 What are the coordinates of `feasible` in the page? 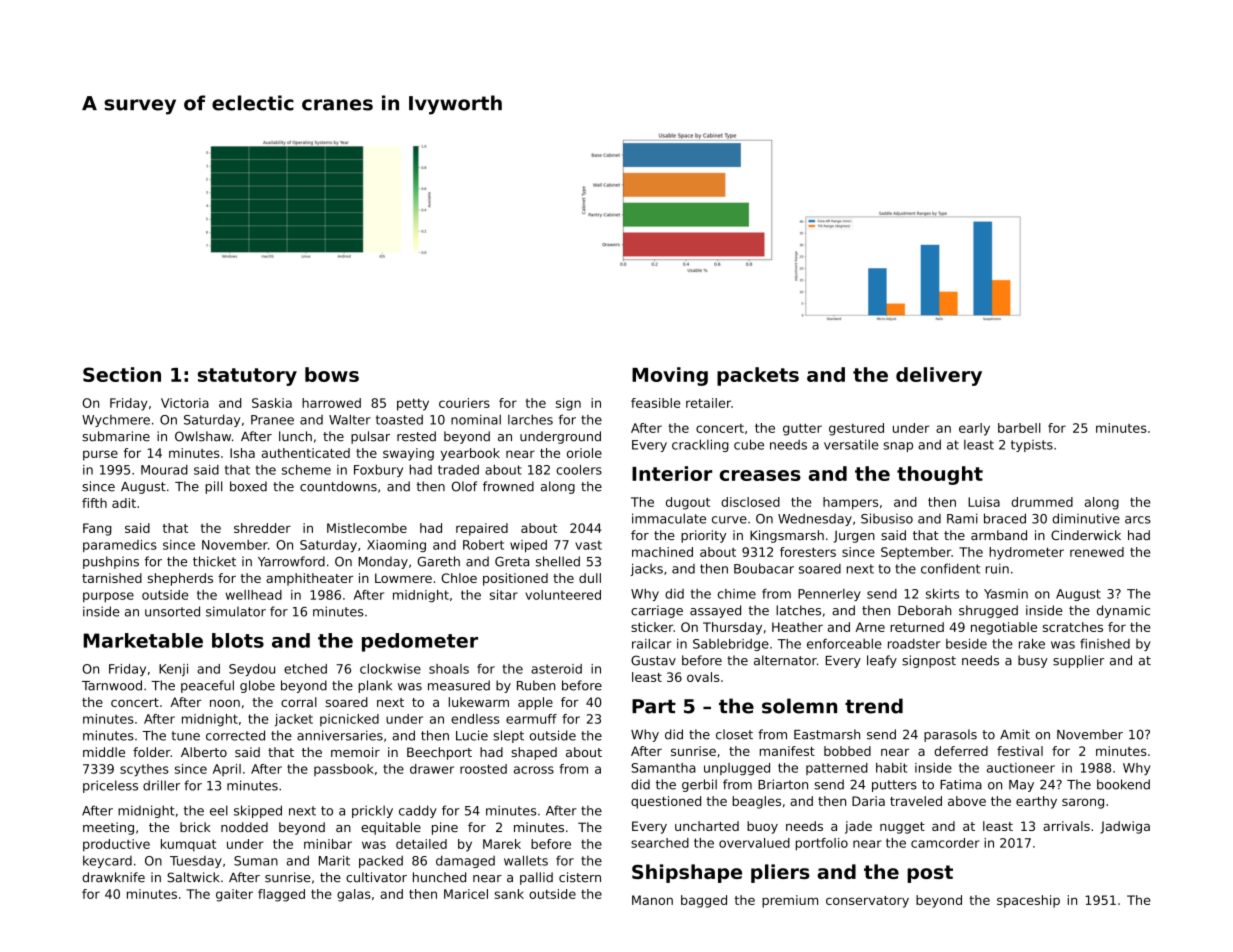 It's located at (655, 403).
